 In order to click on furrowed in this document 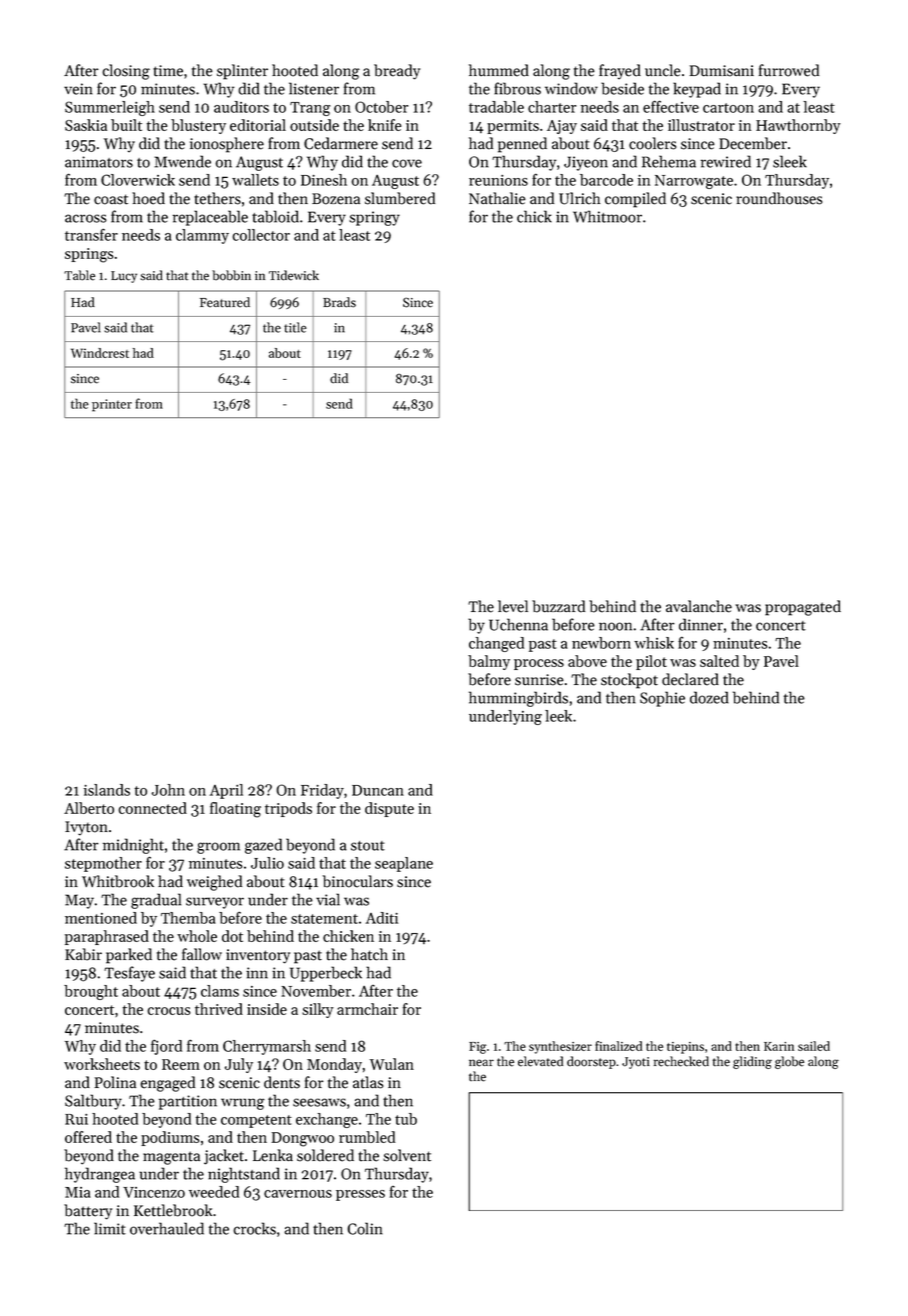, I will do `click(789, 70)`.
